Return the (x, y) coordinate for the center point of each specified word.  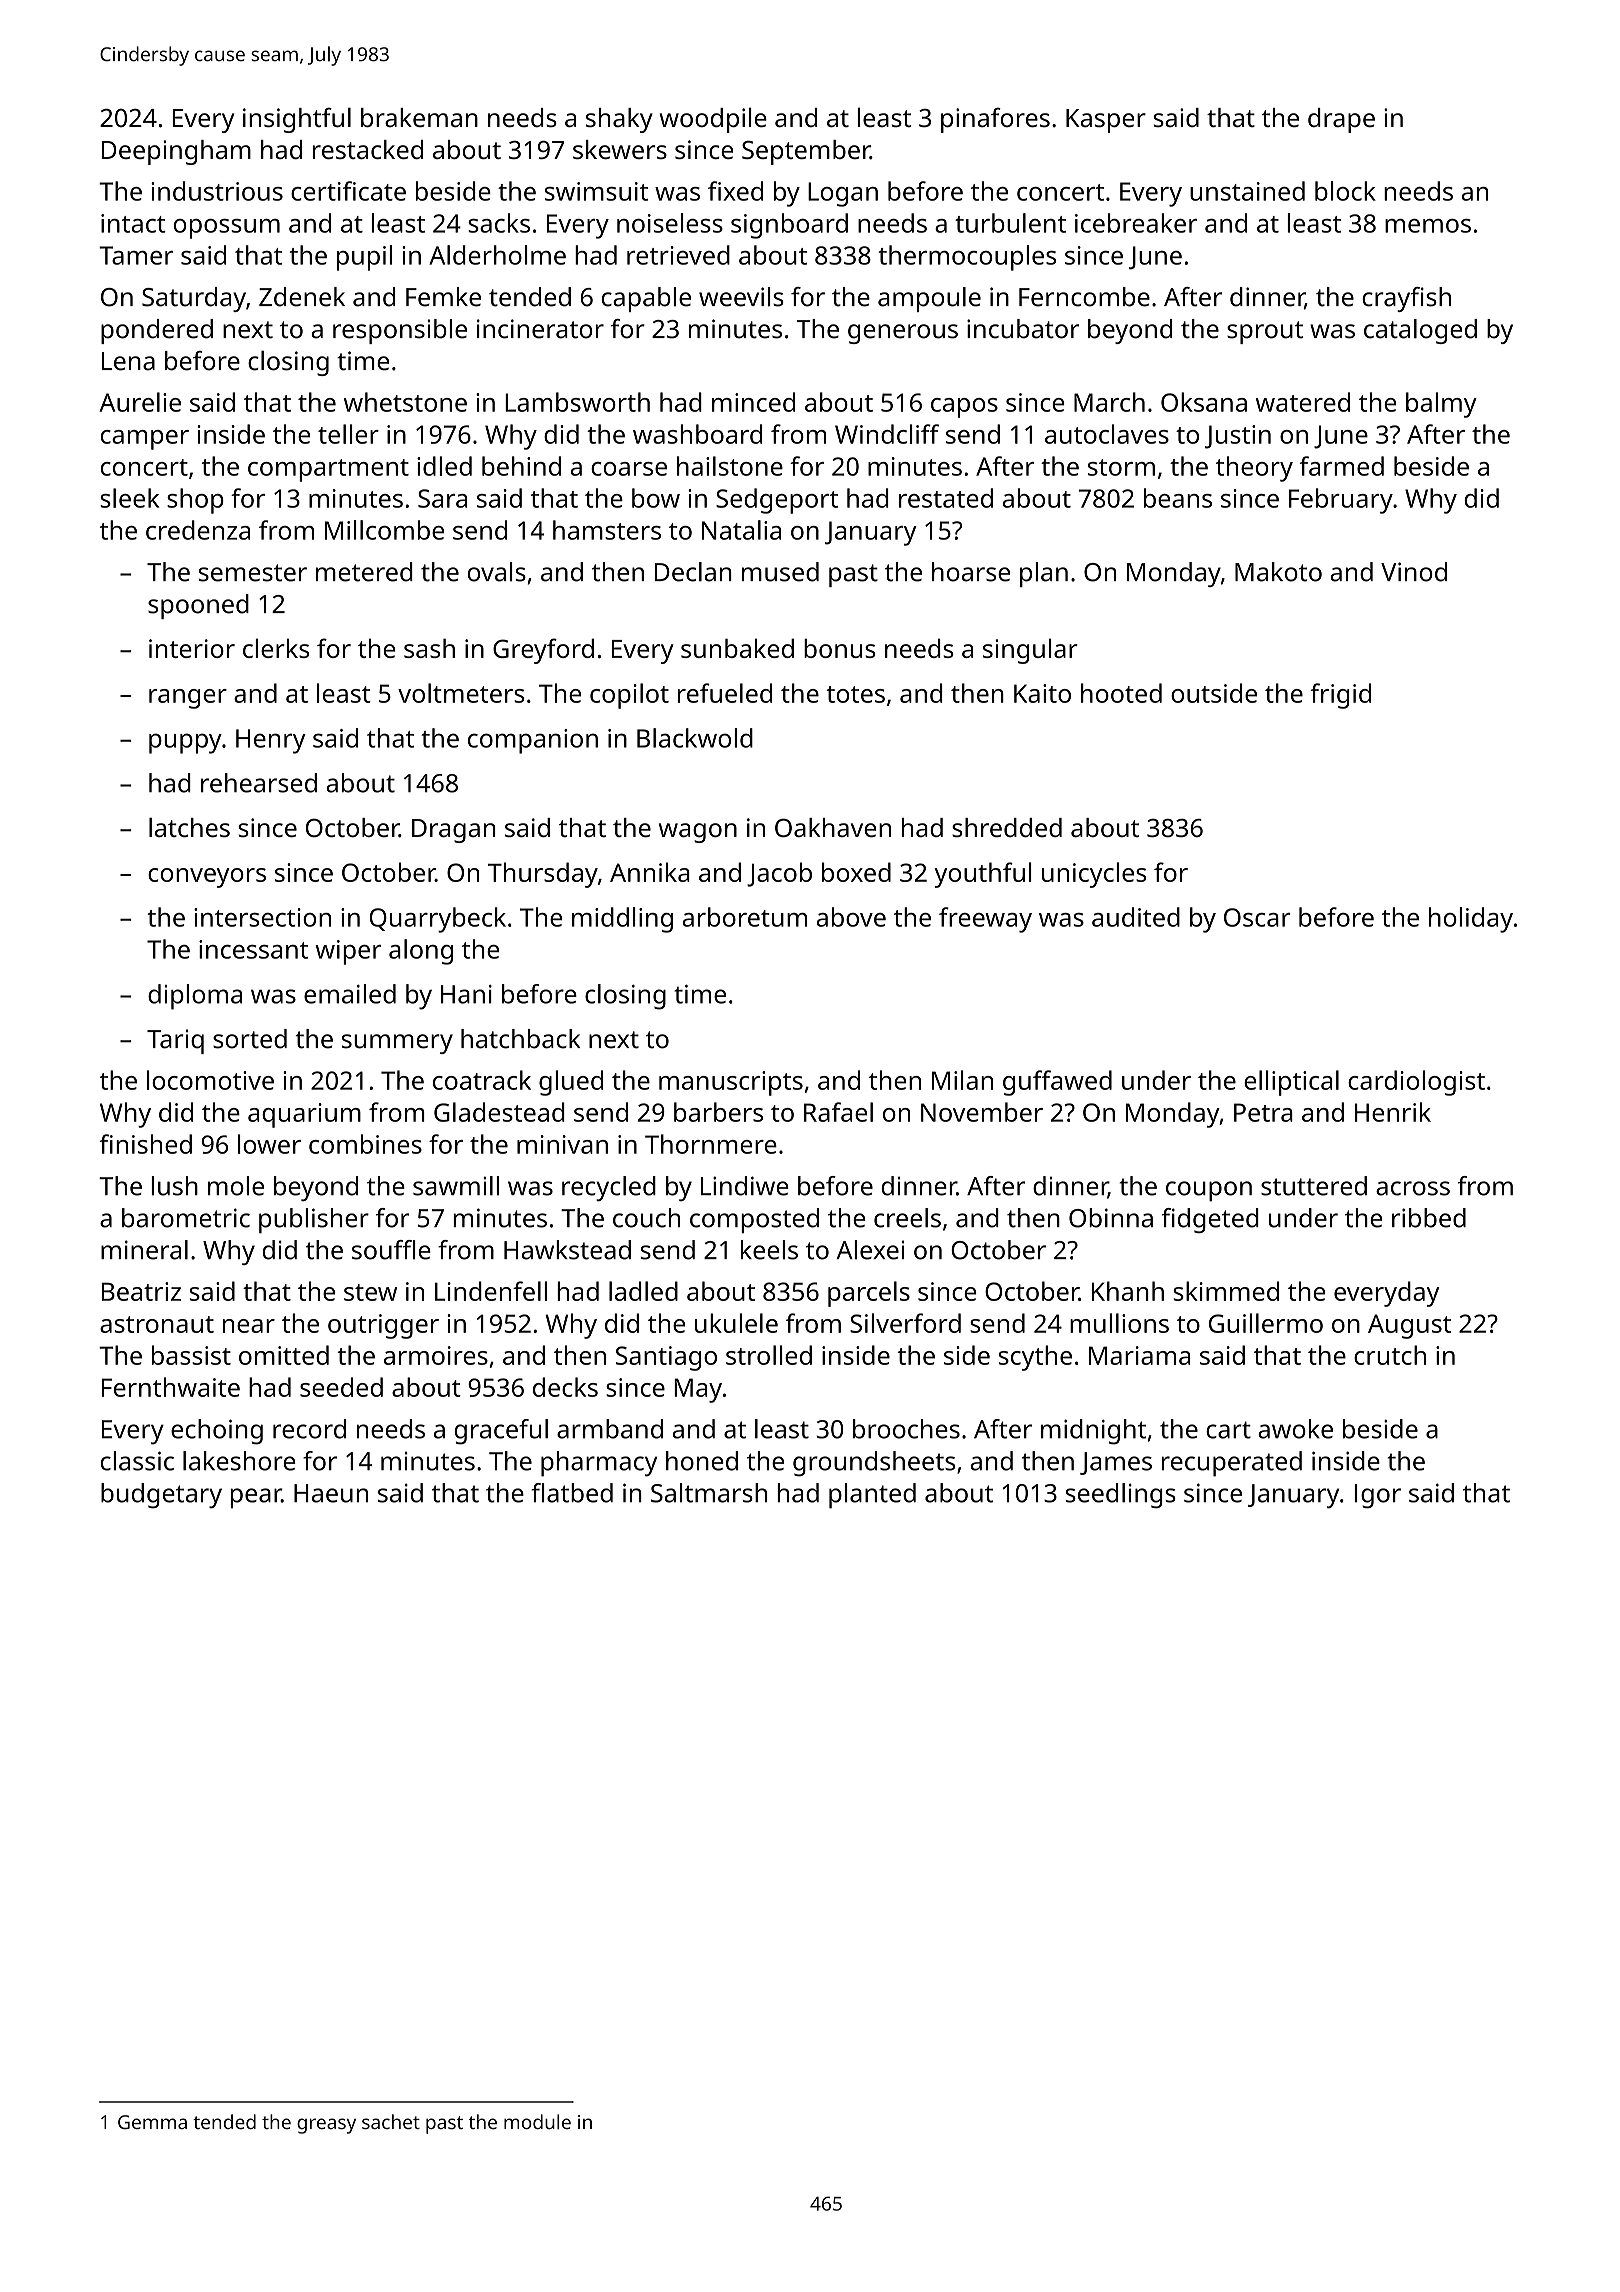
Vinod (1414, 572)
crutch (1390, 1355)
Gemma (152, 2122)
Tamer (136, 255)
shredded (1007, 827)
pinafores (995, 120)
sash (429, 648)
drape (1341, 120)
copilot (629, 696)
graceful (501, 1432)
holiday (1471, 920)
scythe (1035, 1358)
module (537, 2122)
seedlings (1120, 1496)
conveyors (207, 878)
